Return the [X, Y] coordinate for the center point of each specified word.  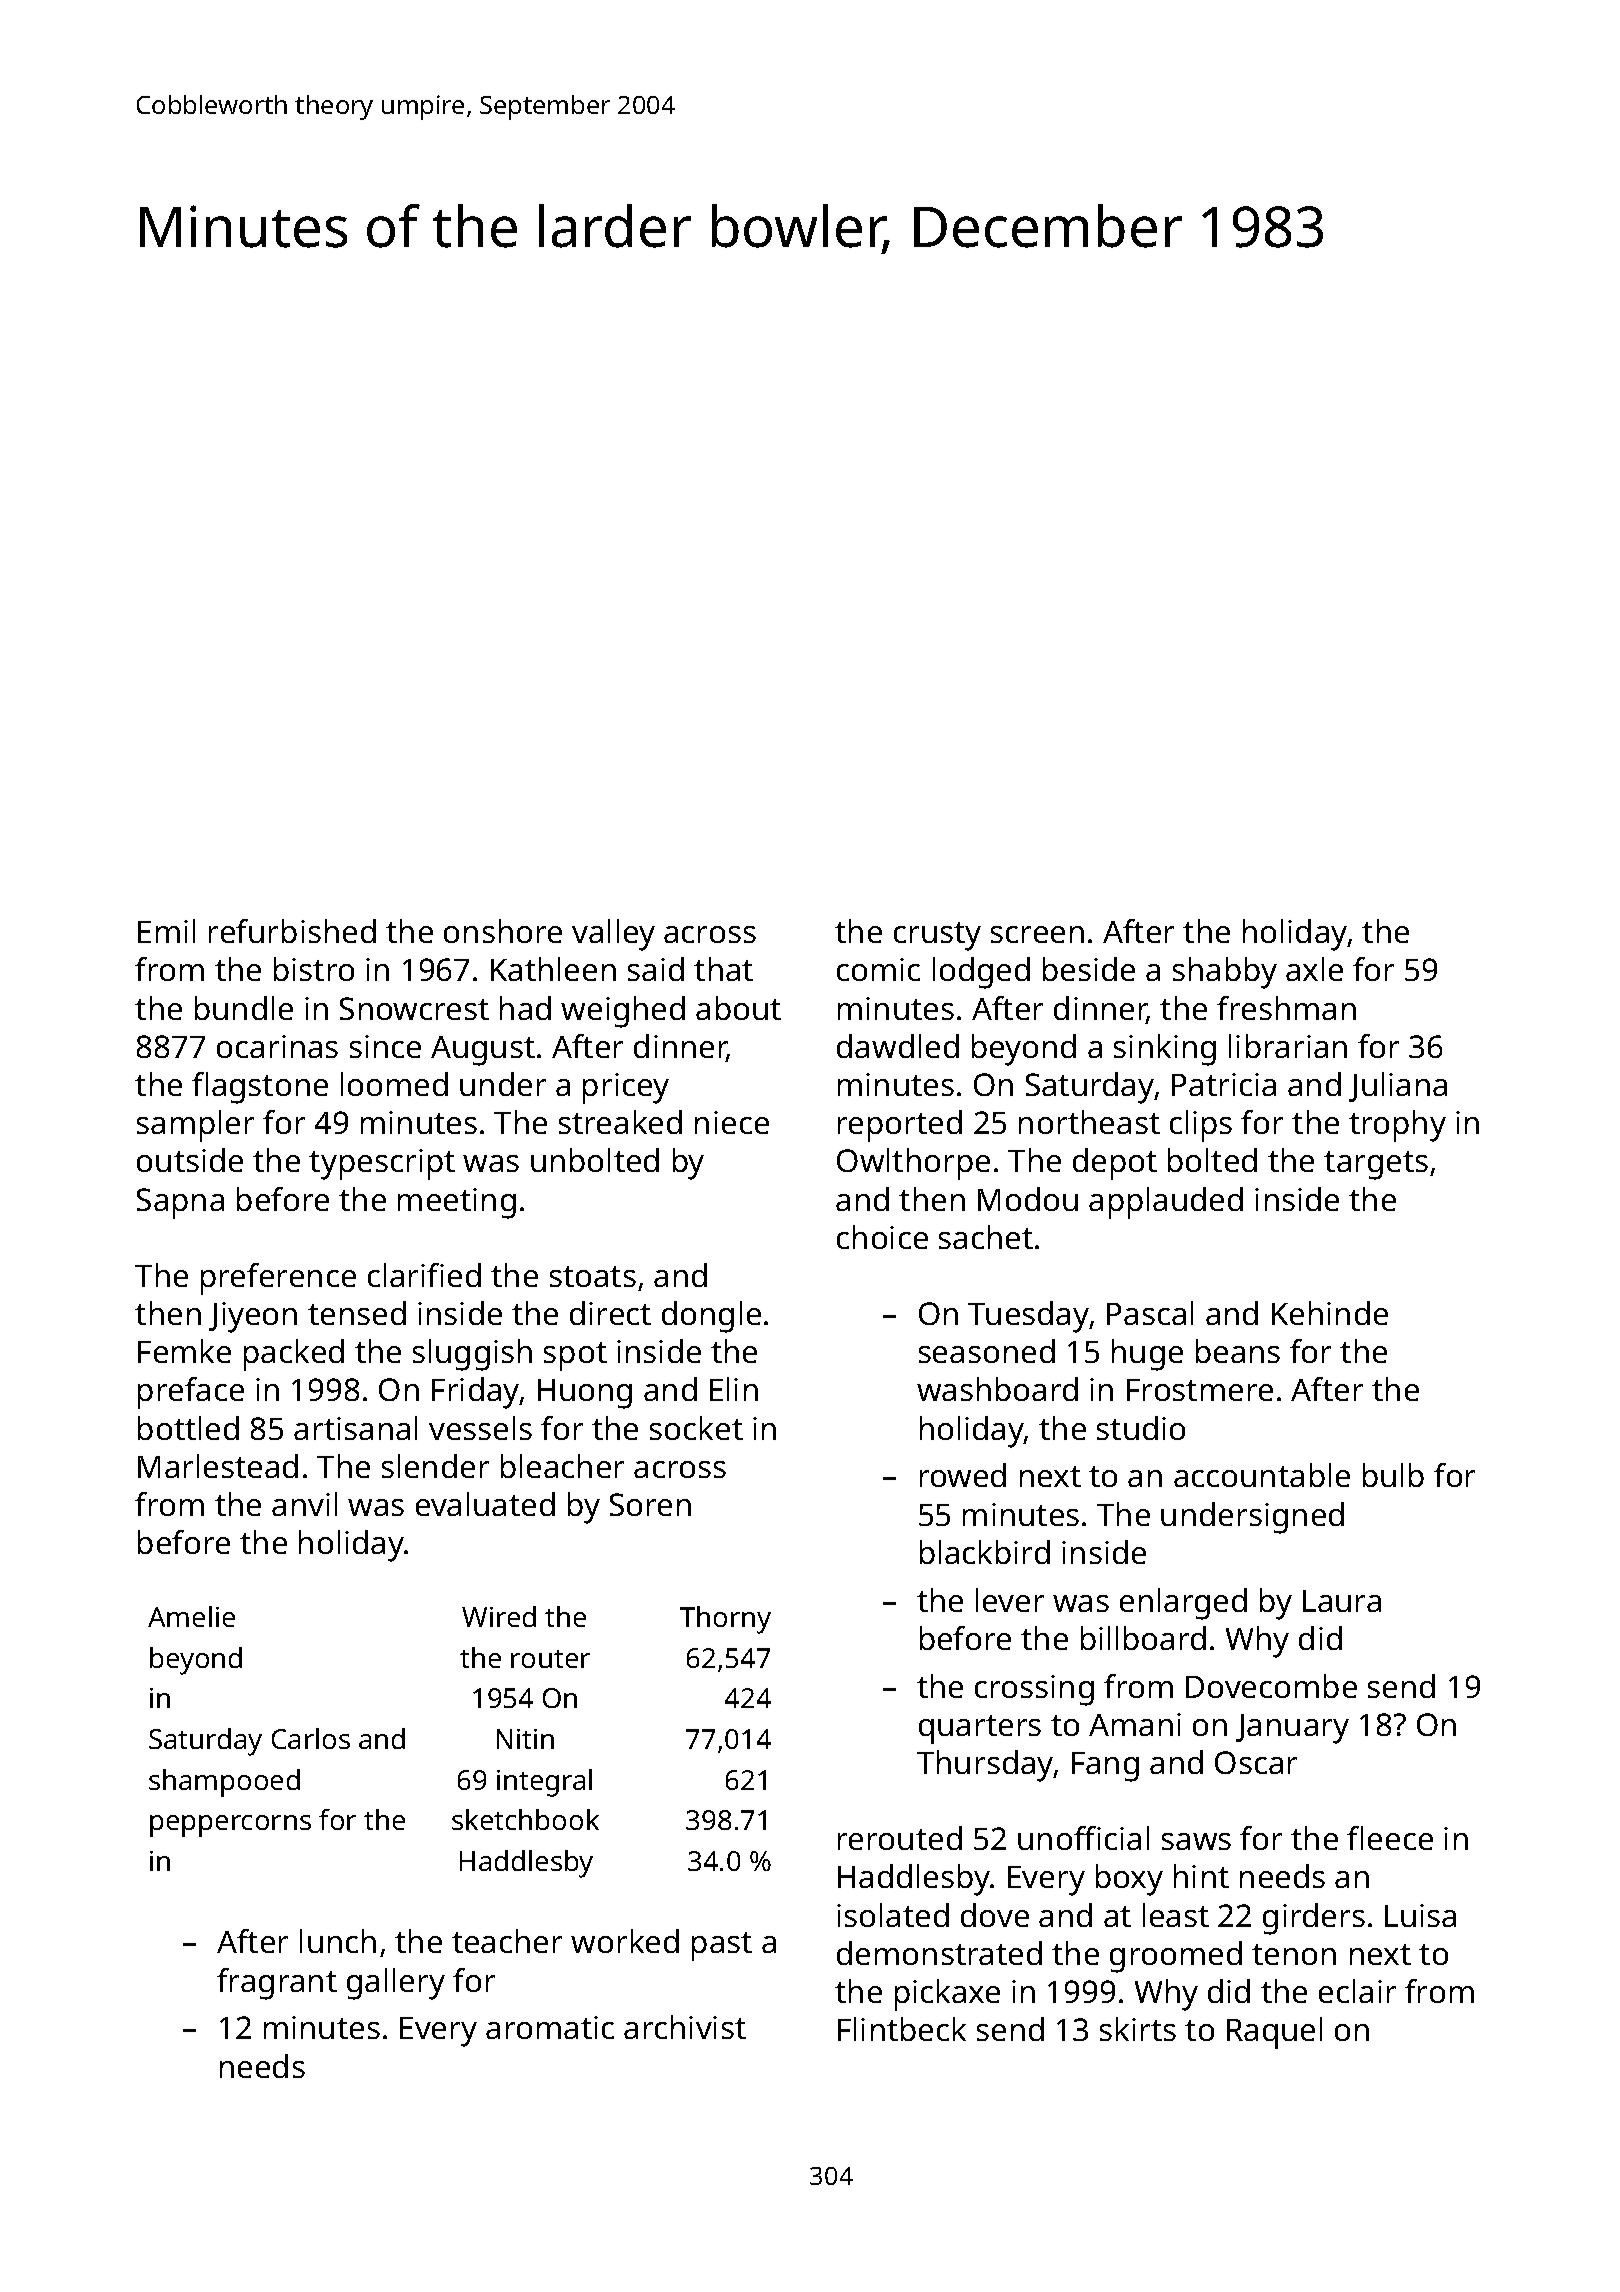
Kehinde [1330, 1313]
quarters [980, 1729]
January [1292, 1729]
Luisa [1420, 1915]
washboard [997, 1389]
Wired [499, 1616]
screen [1037, 934]
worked [625, 1941]
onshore [503, 931]
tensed [357, 1313]
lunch [338, 1941]
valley [613, 935]
